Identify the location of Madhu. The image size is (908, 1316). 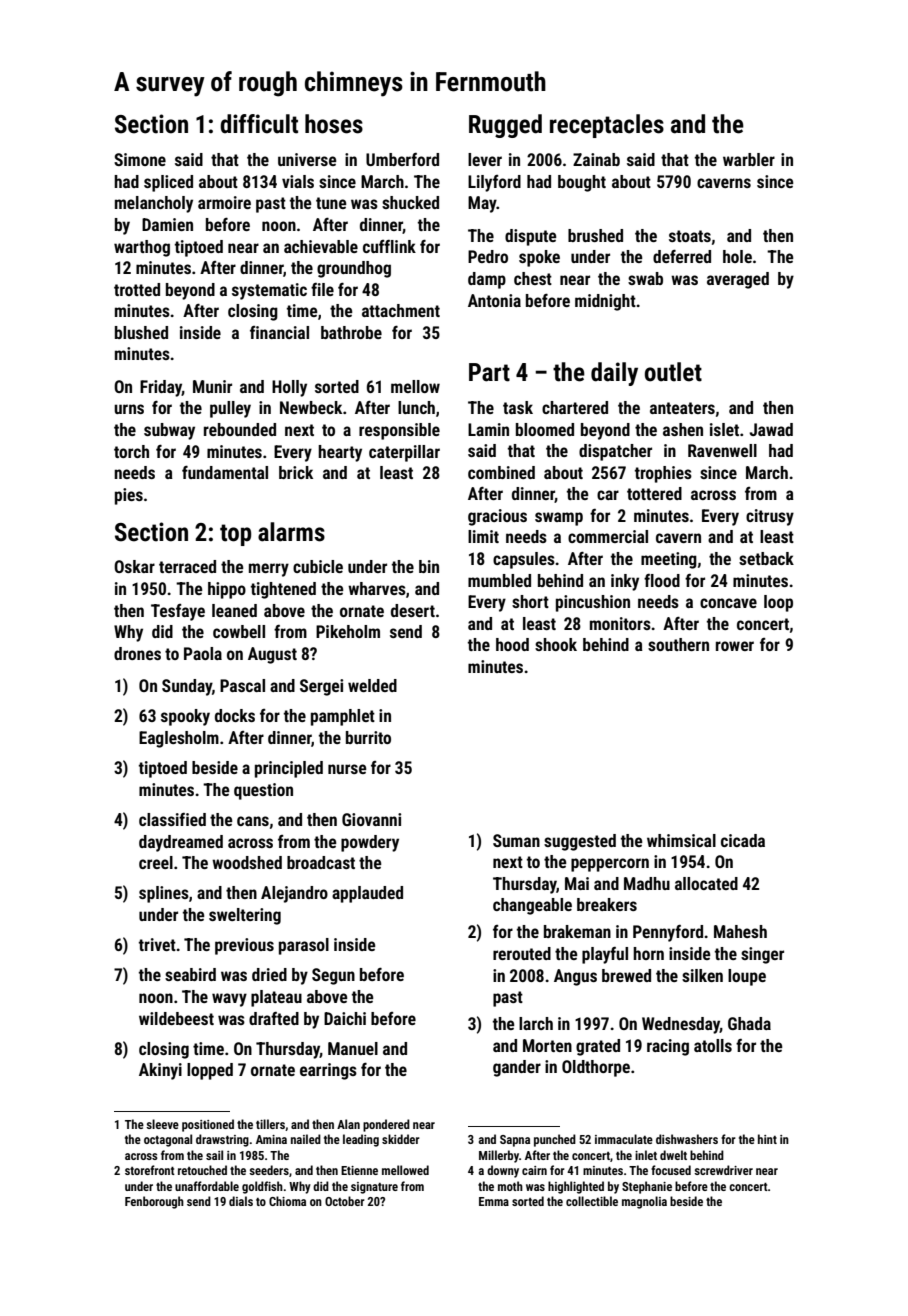
(647, 883).
